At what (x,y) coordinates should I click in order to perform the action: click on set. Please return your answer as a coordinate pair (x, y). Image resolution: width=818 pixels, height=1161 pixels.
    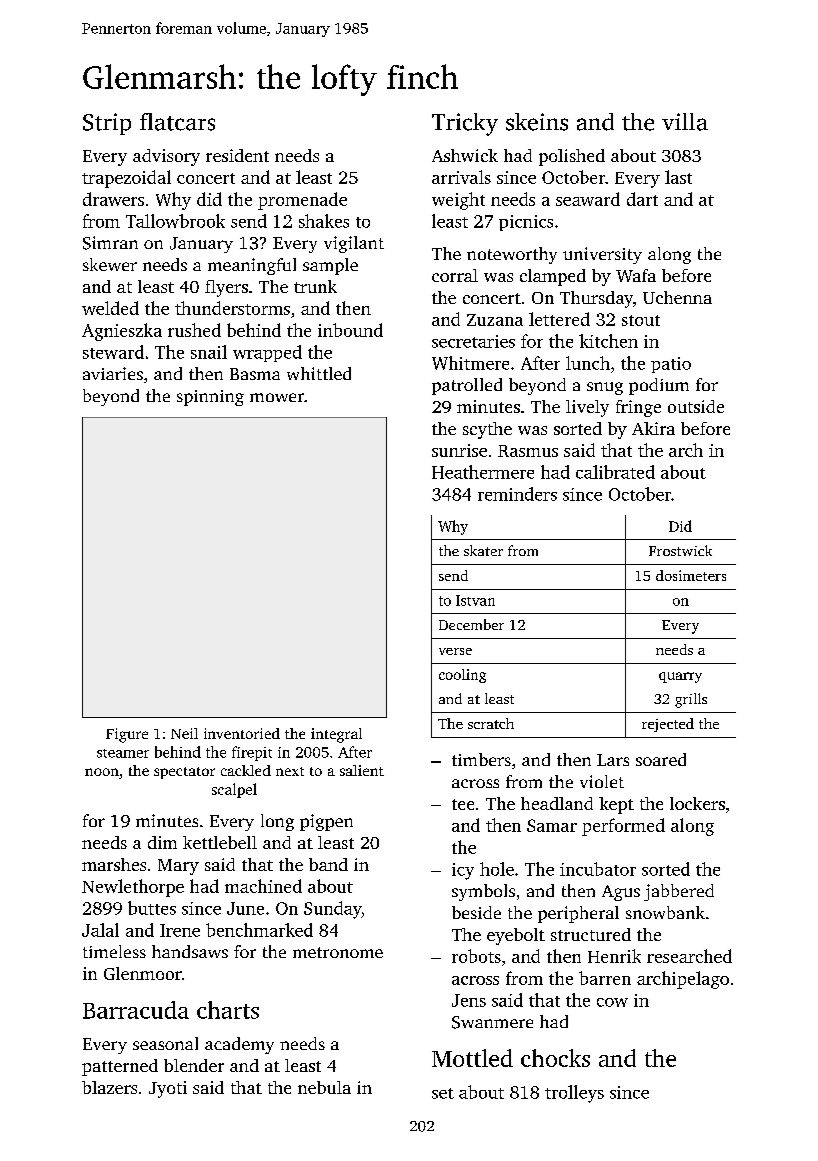
    Looking at the image, I should click on (443, 1093).
